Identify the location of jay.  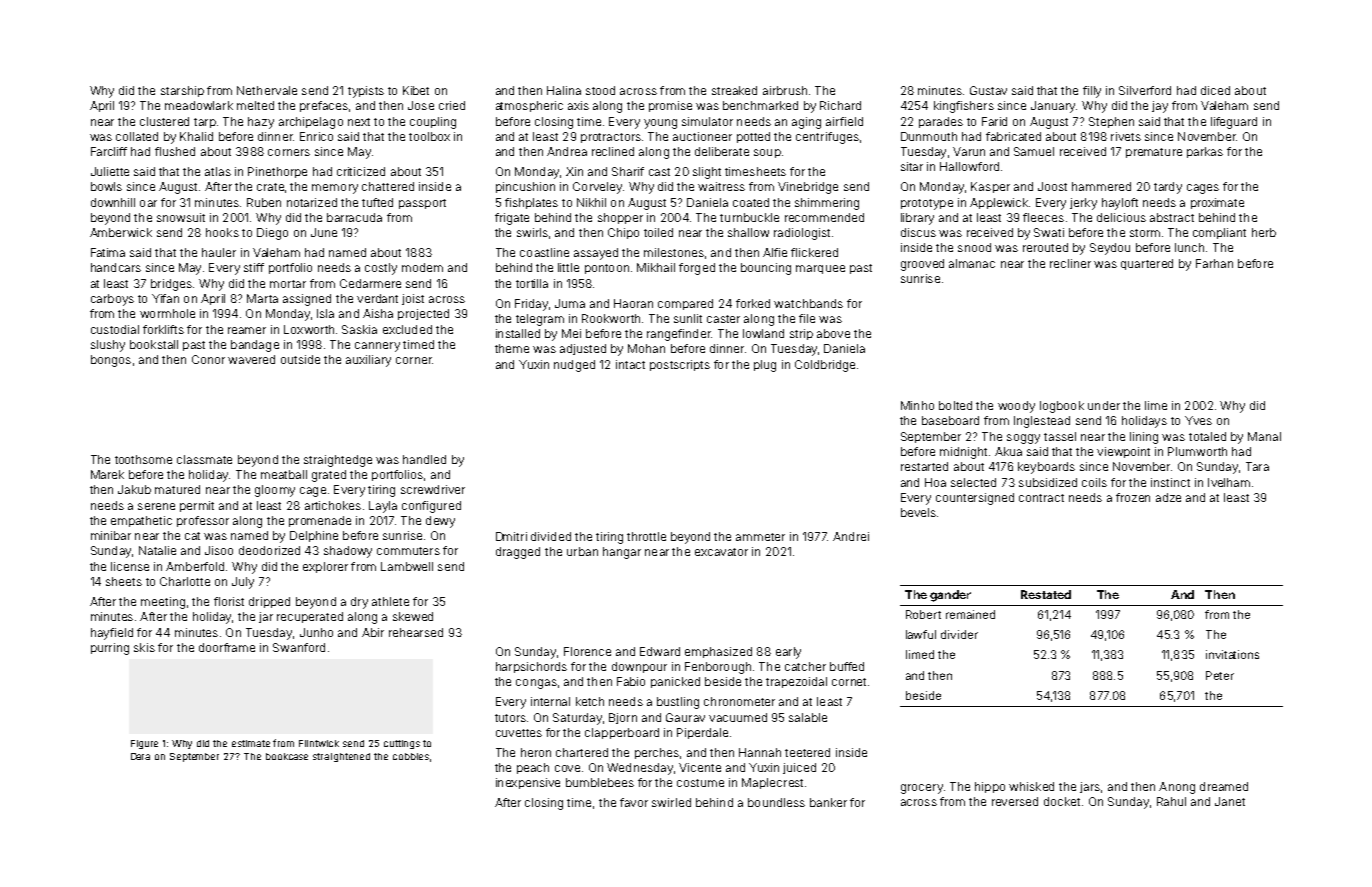
(1160, 107).
